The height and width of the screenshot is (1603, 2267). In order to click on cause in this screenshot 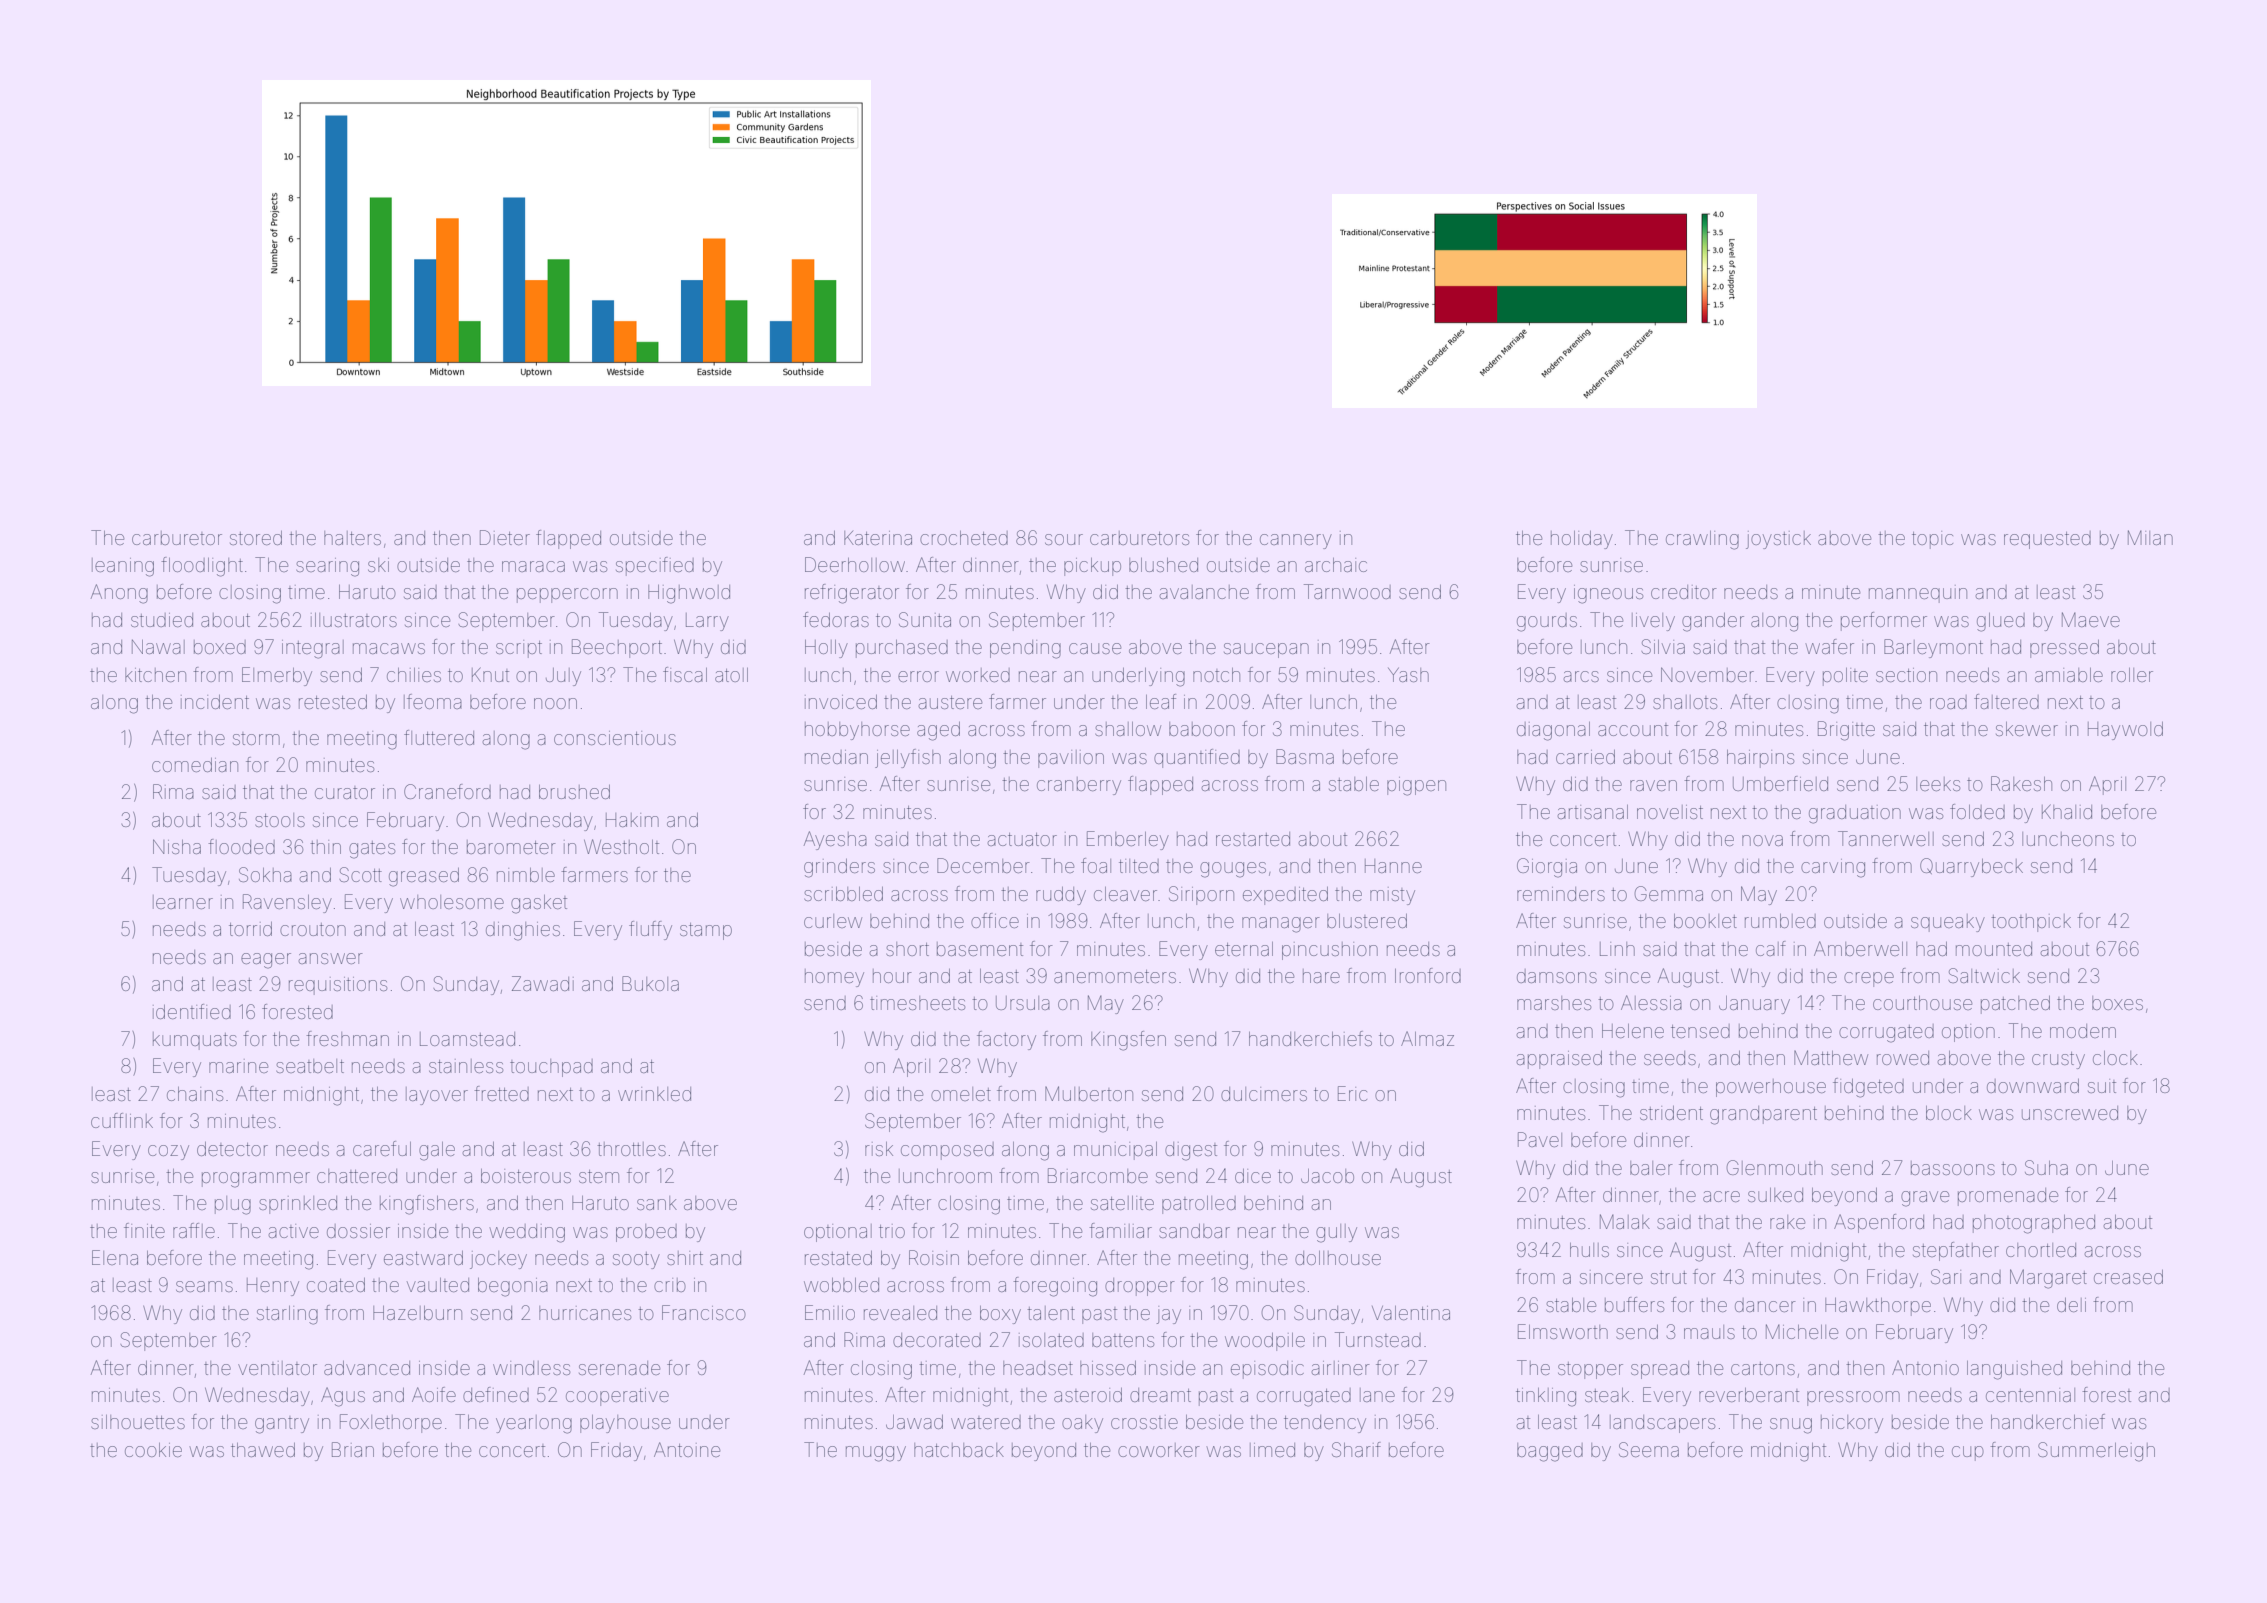, I will do `click(1095, 648)`.
